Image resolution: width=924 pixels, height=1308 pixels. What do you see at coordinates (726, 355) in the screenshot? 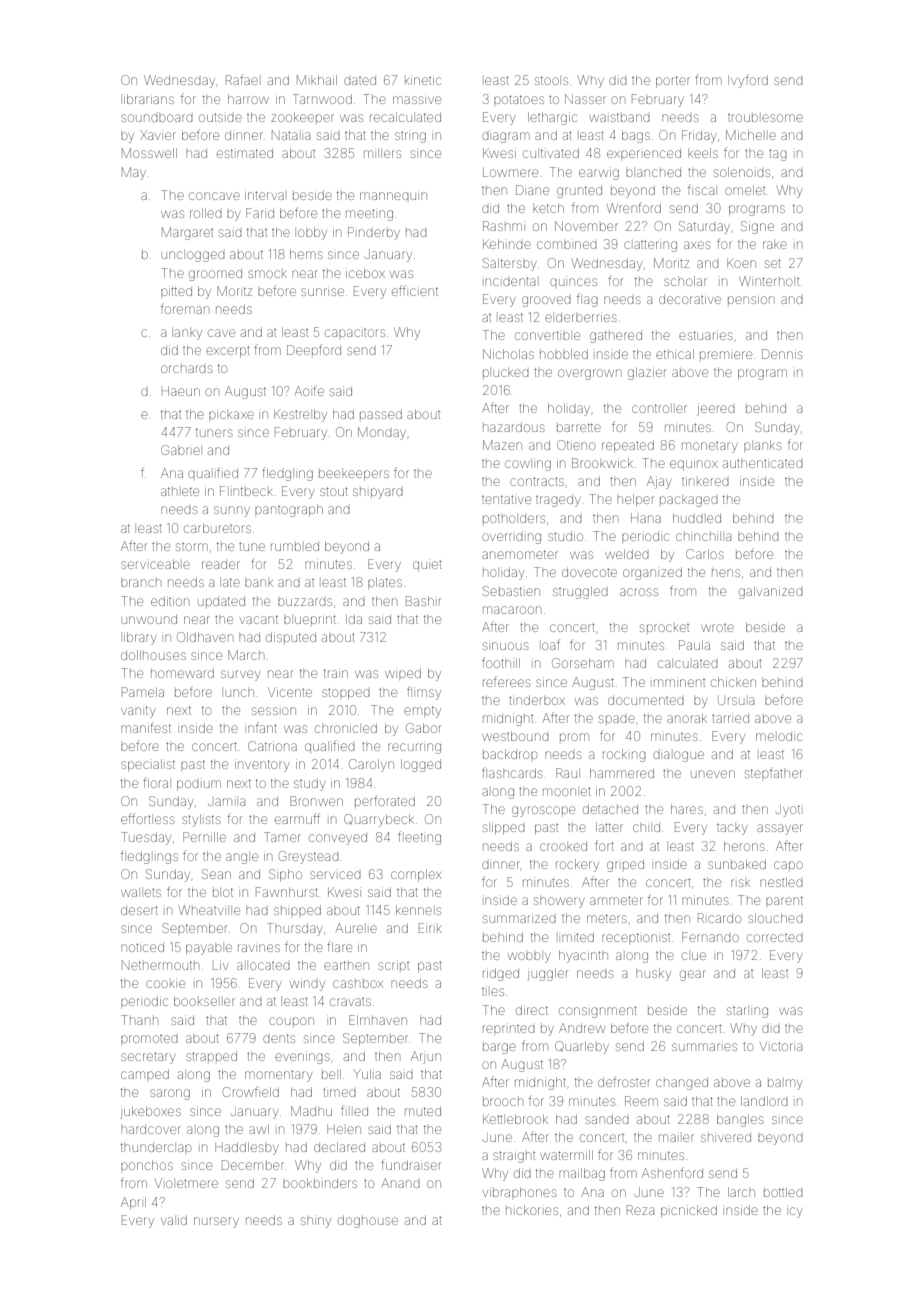
I see `premiere` at bounding box center [726, 355].
